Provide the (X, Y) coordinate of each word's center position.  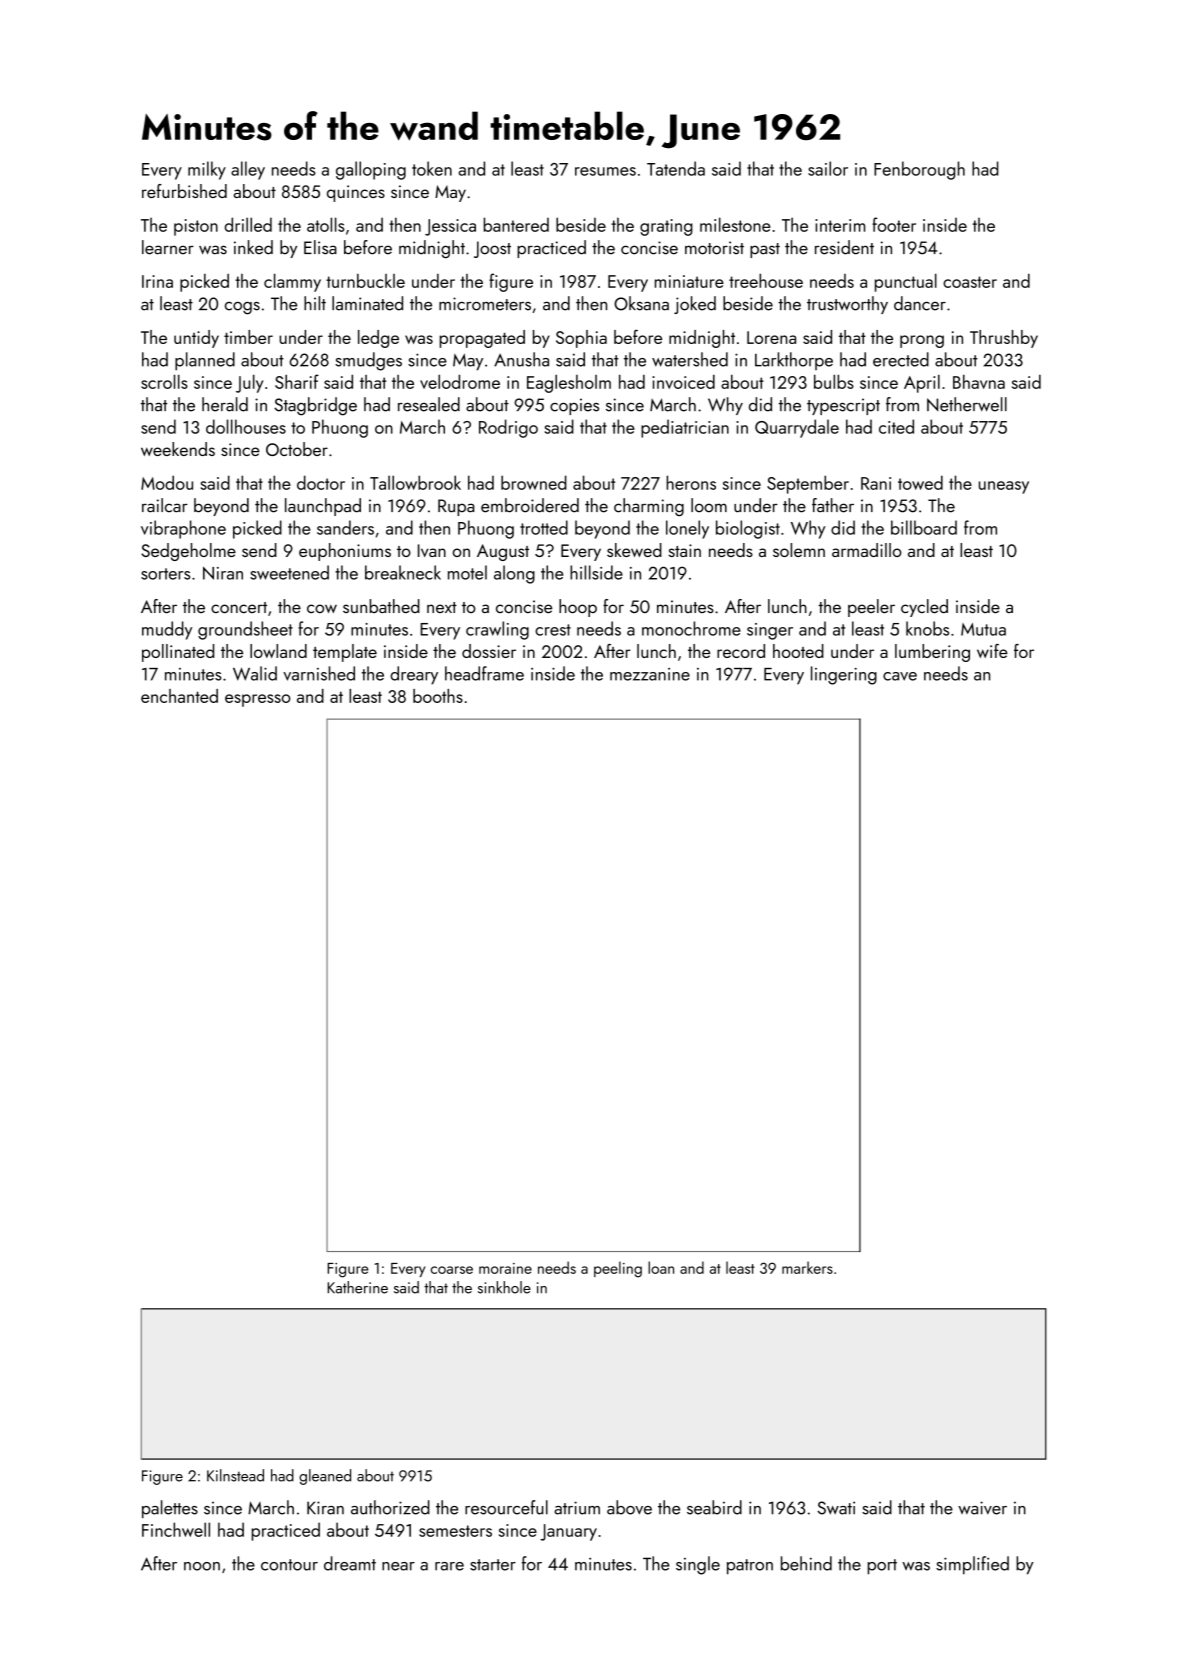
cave (900, 676)
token (432, 168)
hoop (578, 608)
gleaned (325, 1477)
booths (438, 696)
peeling (618, 1269)
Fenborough (919, 170)
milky (207, 170)
